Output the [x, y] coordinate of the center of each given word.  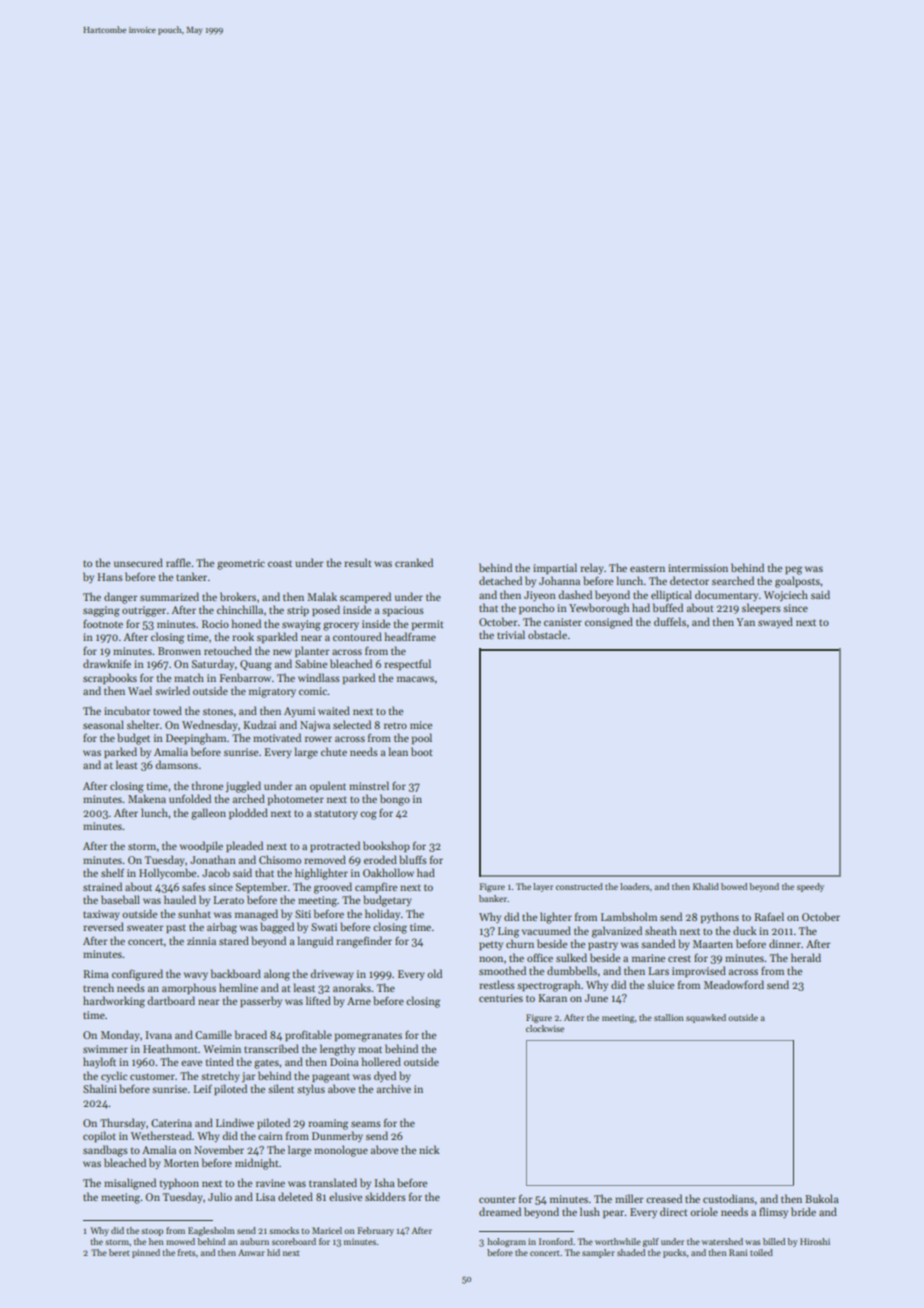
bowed [734, 886]
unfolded [190, 798]
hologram [506, 1242]
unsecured [138, 562]
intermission [698, 568]
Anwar [251, 1252]
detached [500, 580]
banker [493, 898]
